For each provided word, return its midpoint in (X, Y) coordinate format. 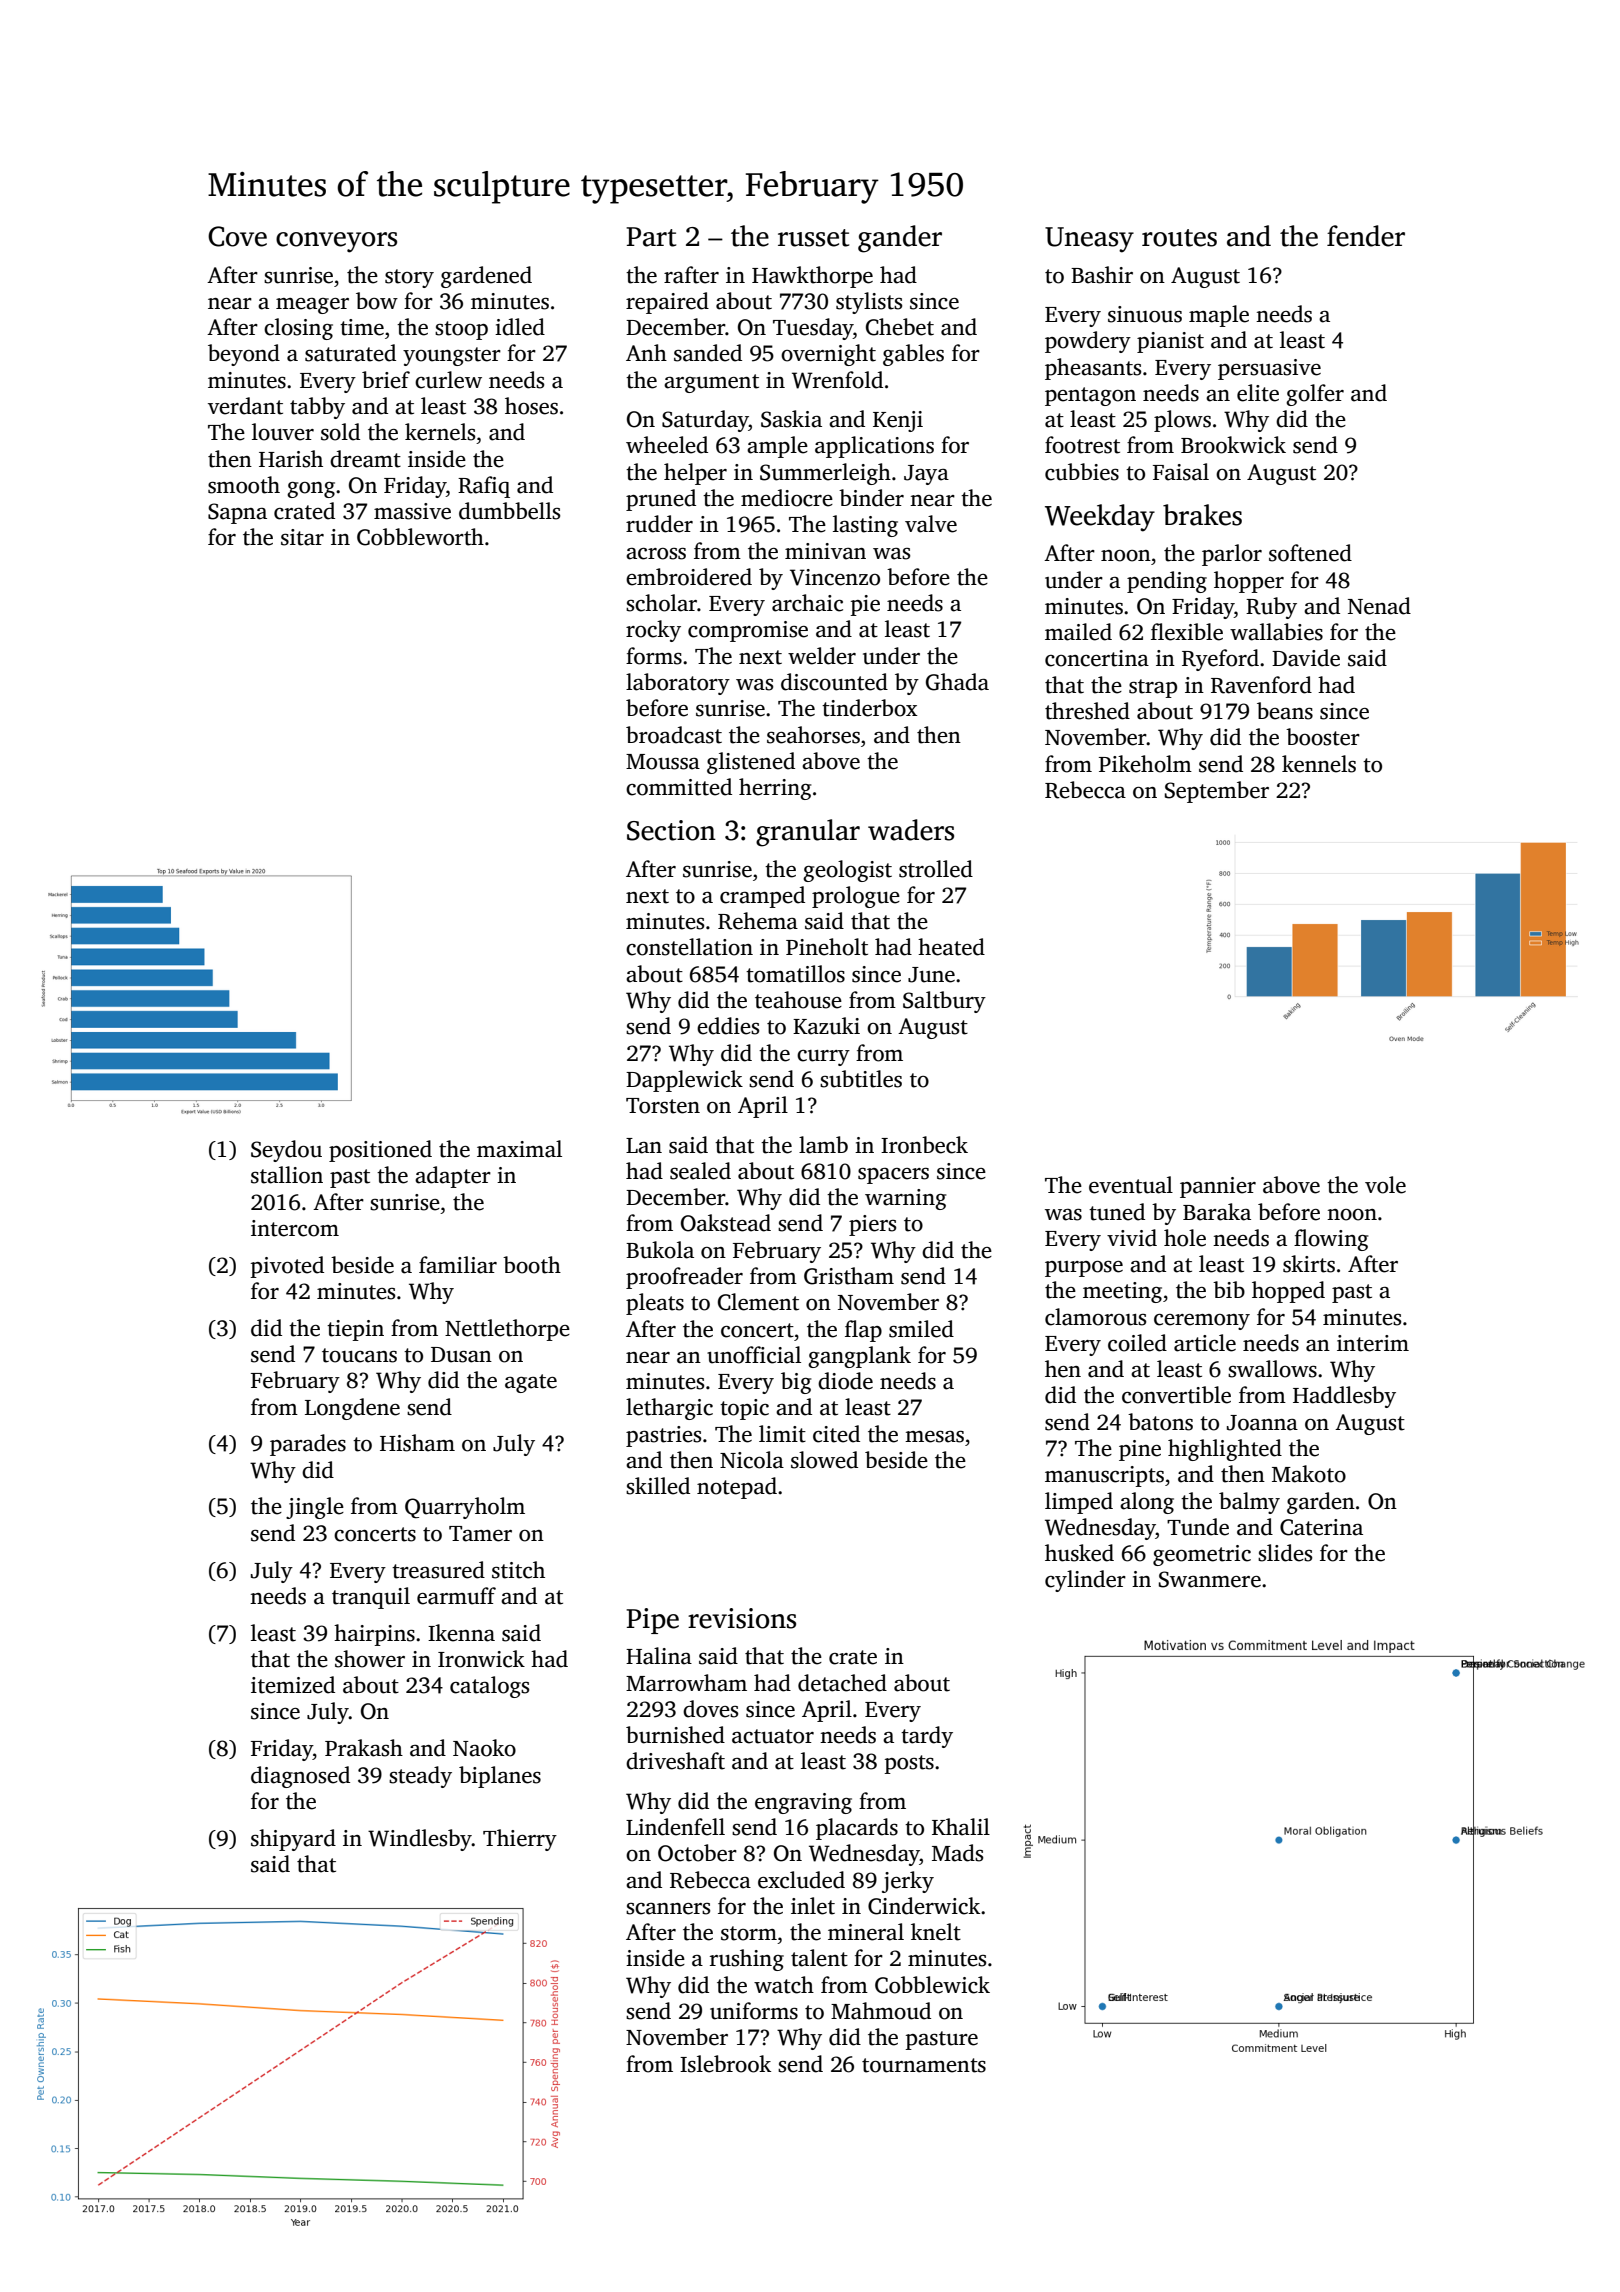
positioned (380, 1151)
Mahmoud (881, 2011)
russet (813, 238)
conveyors (336, 242)
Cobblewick (932, 1985)
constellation (689, 947)
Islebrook (725, 2064)
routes (1179, 238)
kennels (1319, 764)
